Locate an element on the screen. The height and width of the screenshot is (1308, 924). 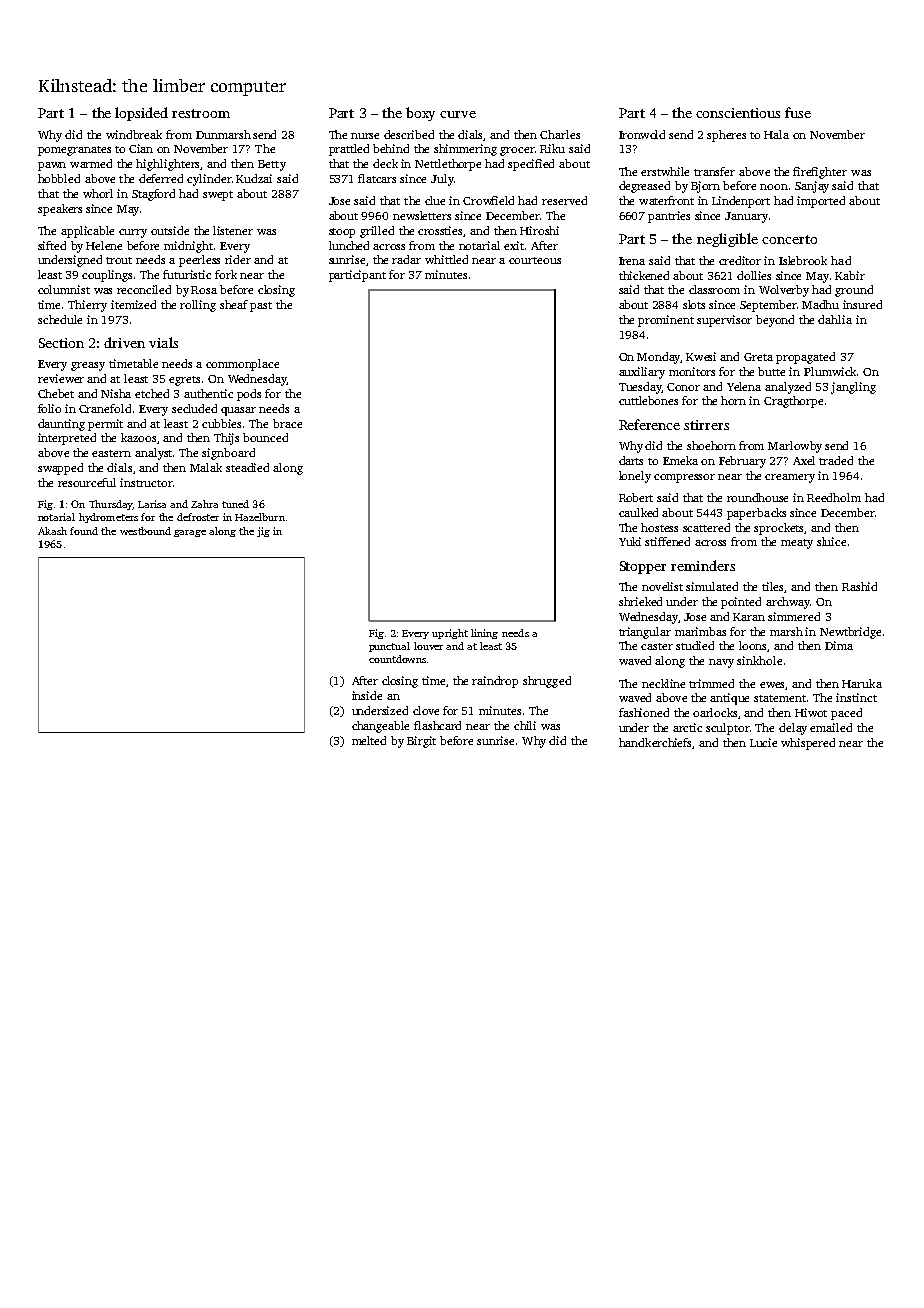
reminders is located at coordinates (703, 565).
